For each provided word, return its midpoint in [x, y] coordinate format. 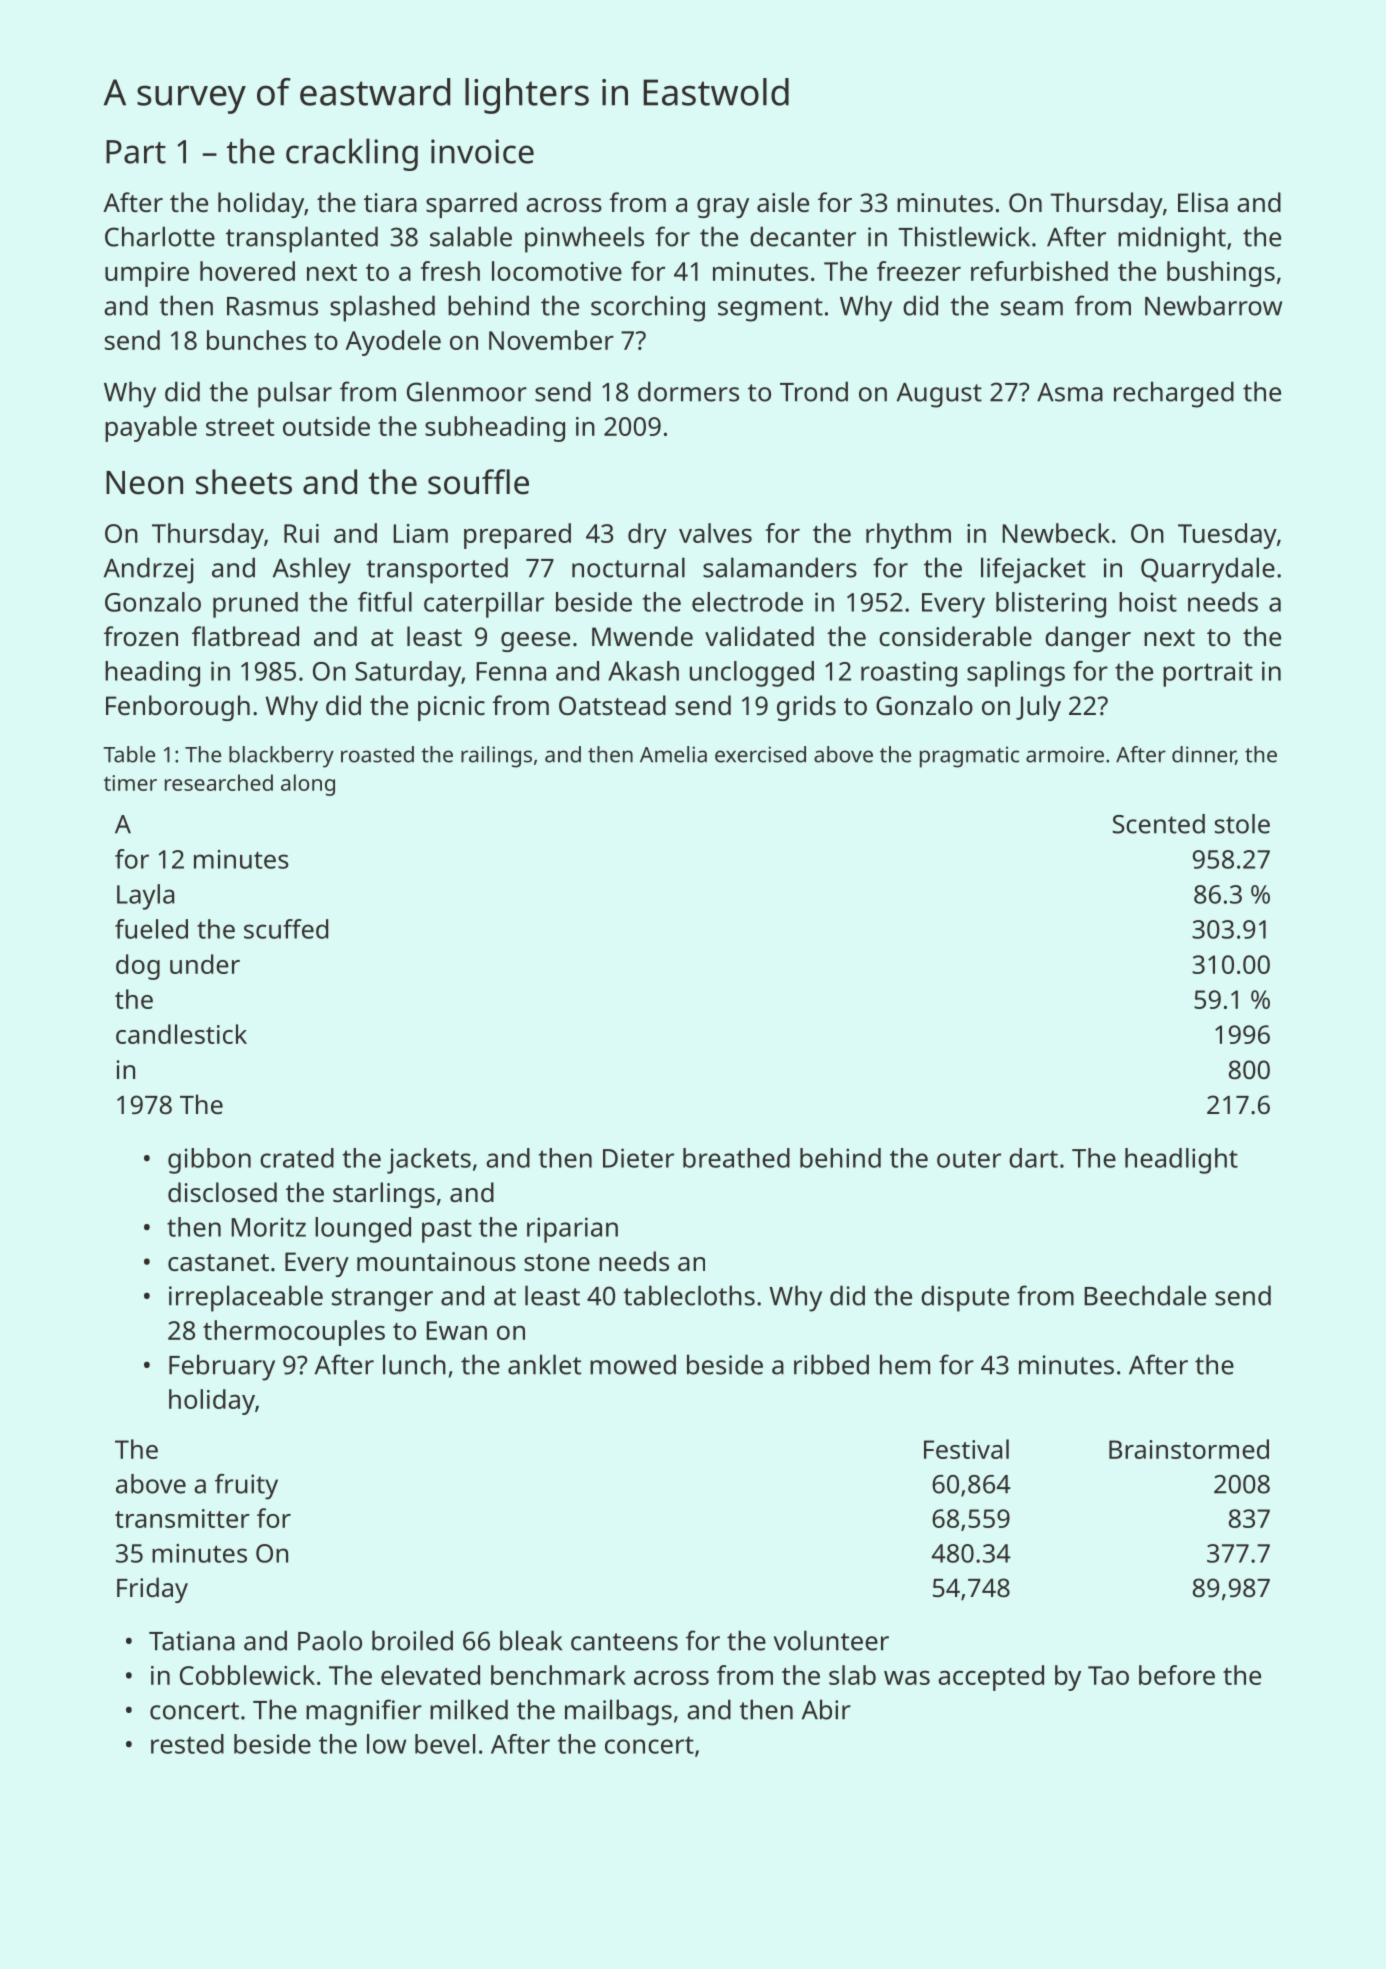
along [308, 785]
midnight [1172, 239]
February [222, 1367]
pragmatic [969, 757]
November [551, 340]
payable [151, 429]
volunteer [831, 1640]
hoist [1148, 602]
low [386, 1744]
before [1177, 1675]
